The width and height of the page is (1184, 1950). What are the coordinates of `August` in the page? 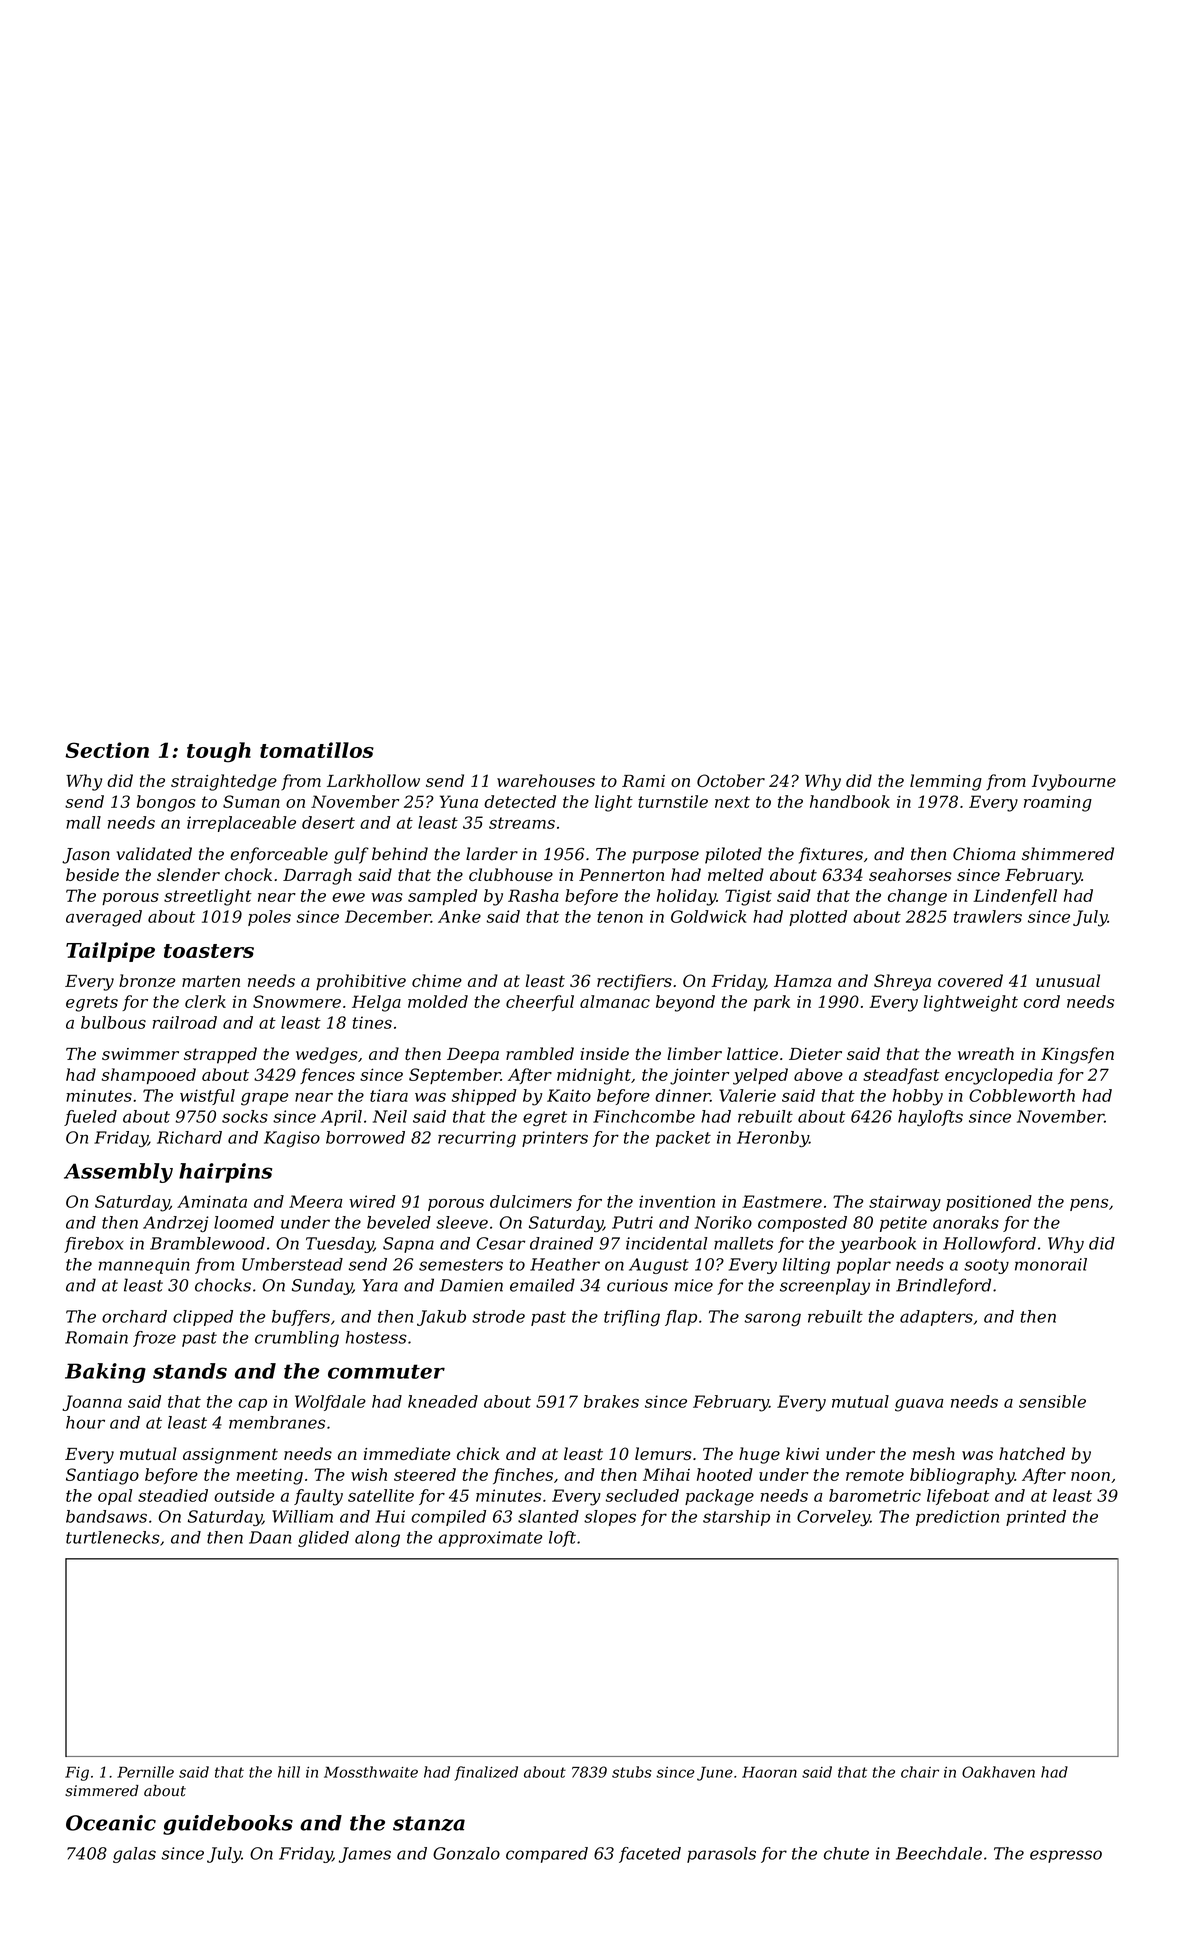 It's located at (659, 1266).
